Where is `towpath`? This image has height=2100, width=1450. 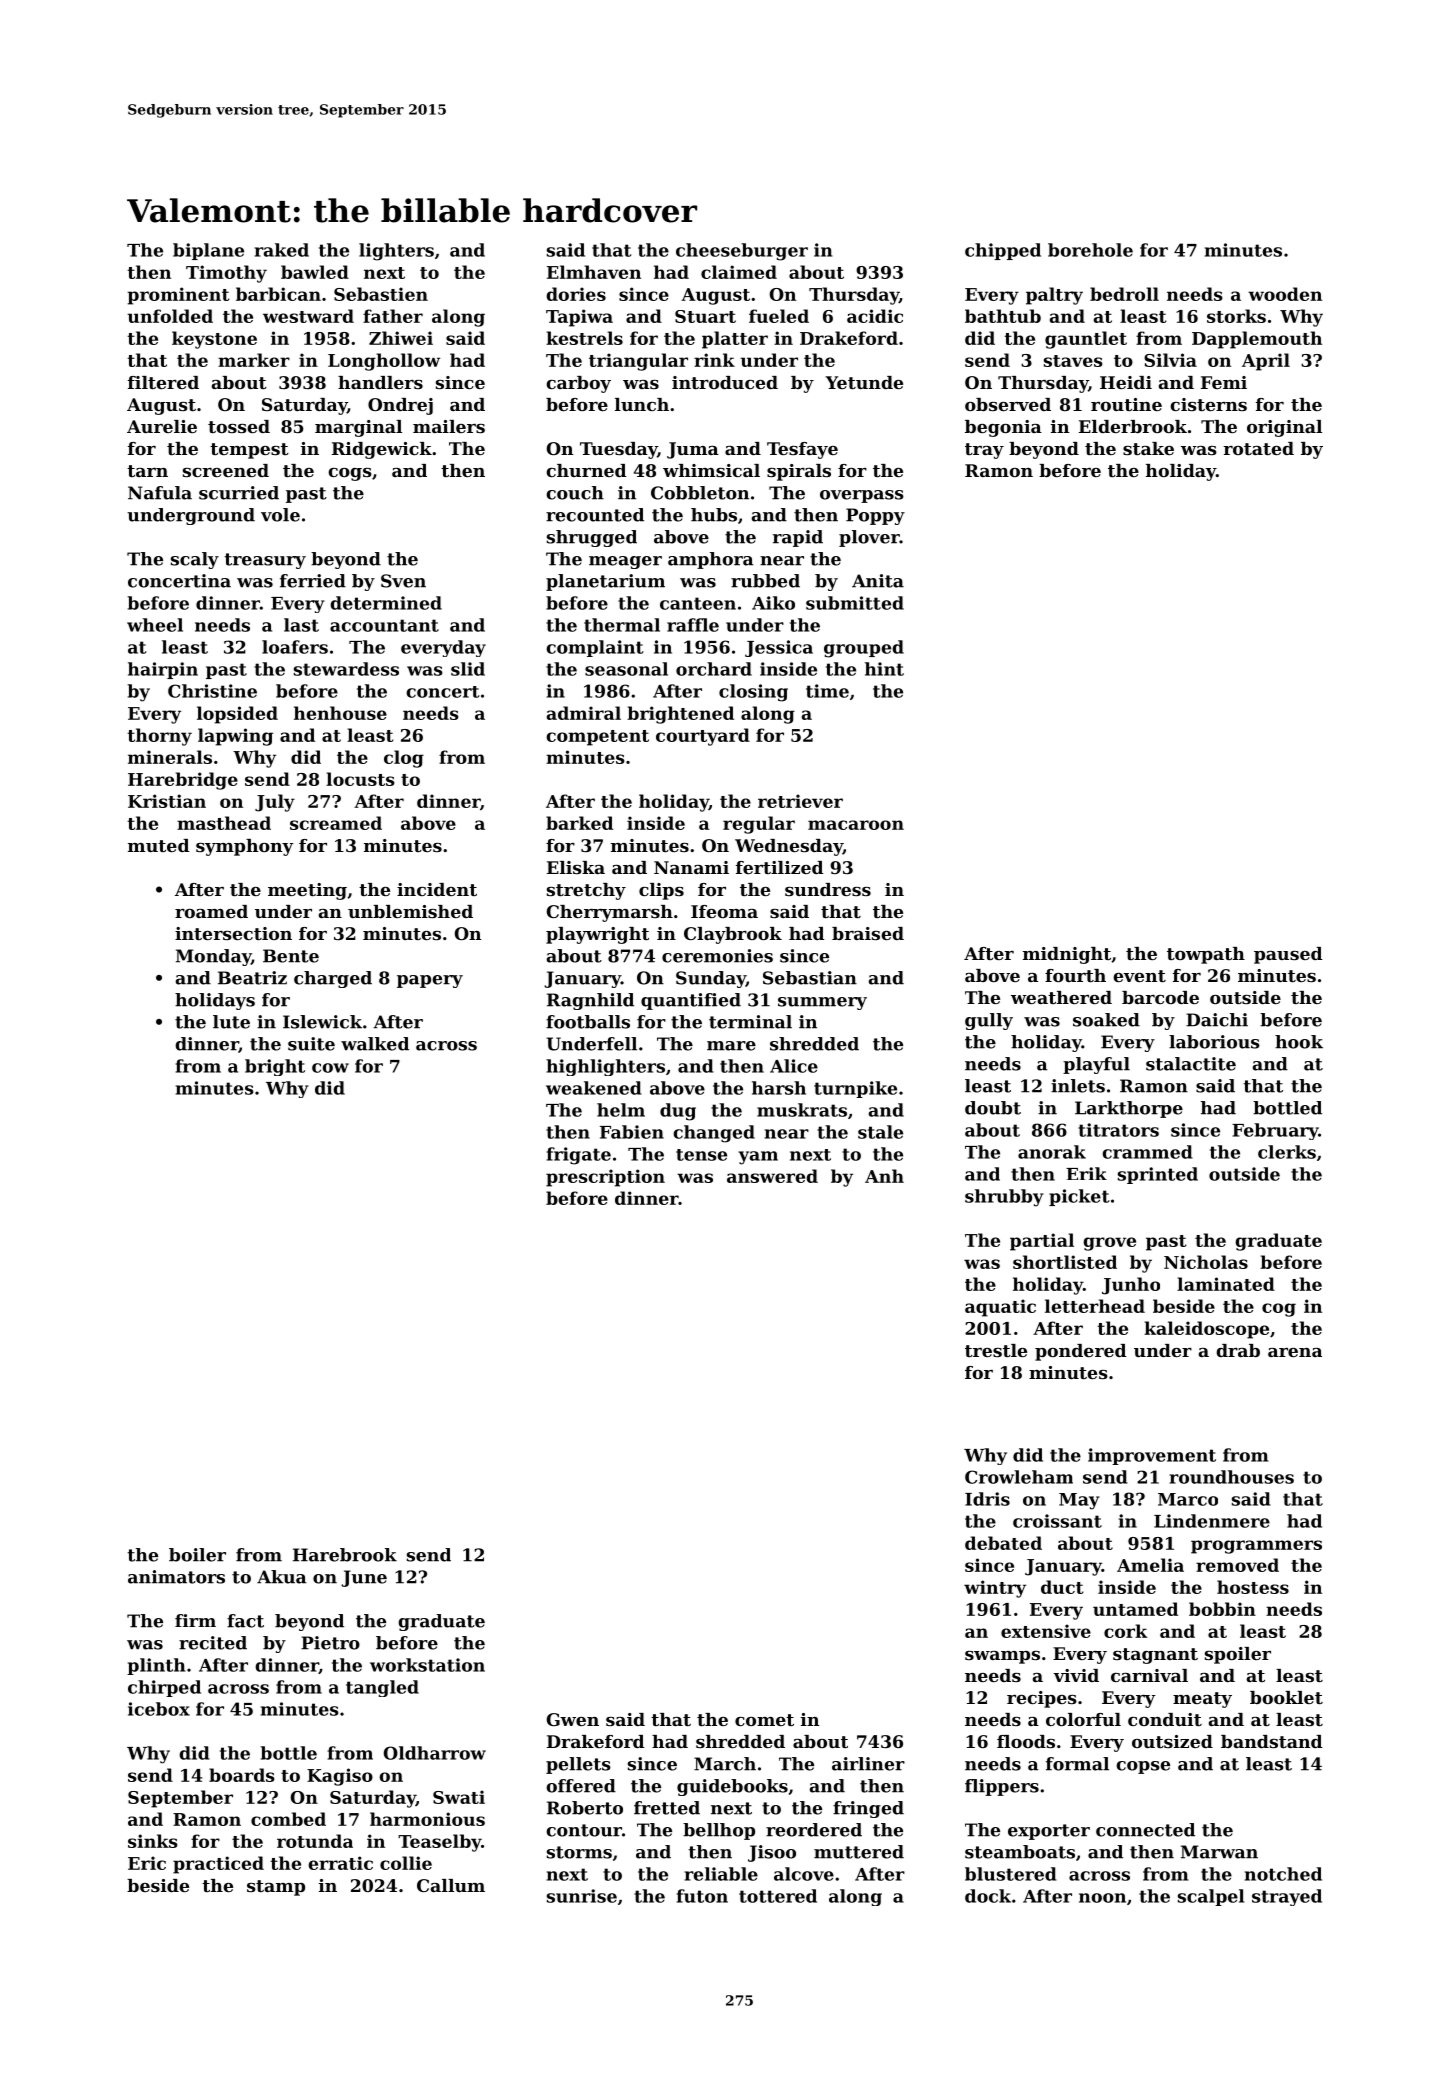
towpath is located at coordinates (1206, 955).
